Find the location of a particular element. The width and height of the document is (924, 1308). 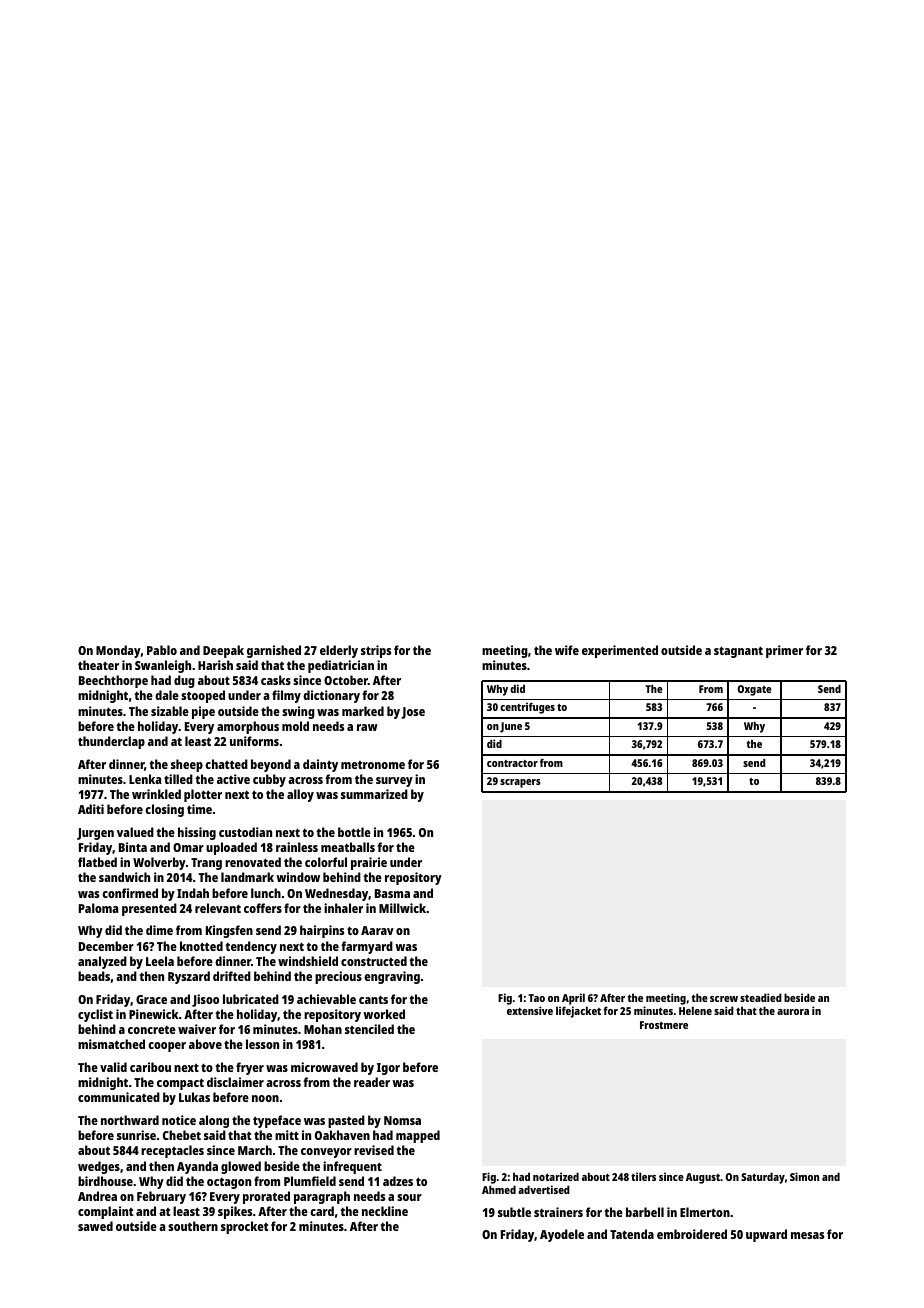

Jose is located at coordinates (413, 713).
